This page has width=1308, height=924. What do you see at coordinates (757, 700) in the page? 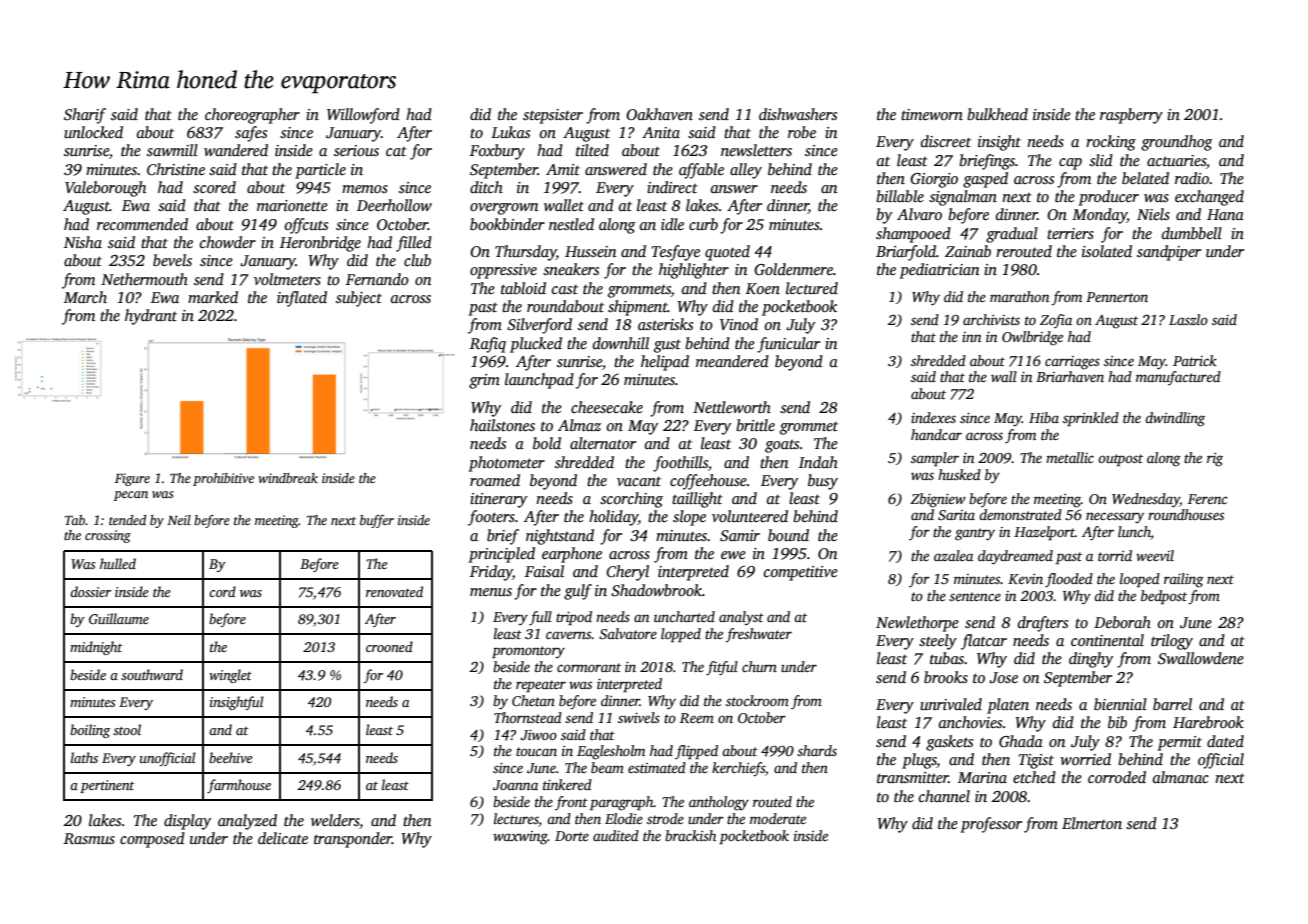
I see `stockroom` at bounding box center [757, 700].
